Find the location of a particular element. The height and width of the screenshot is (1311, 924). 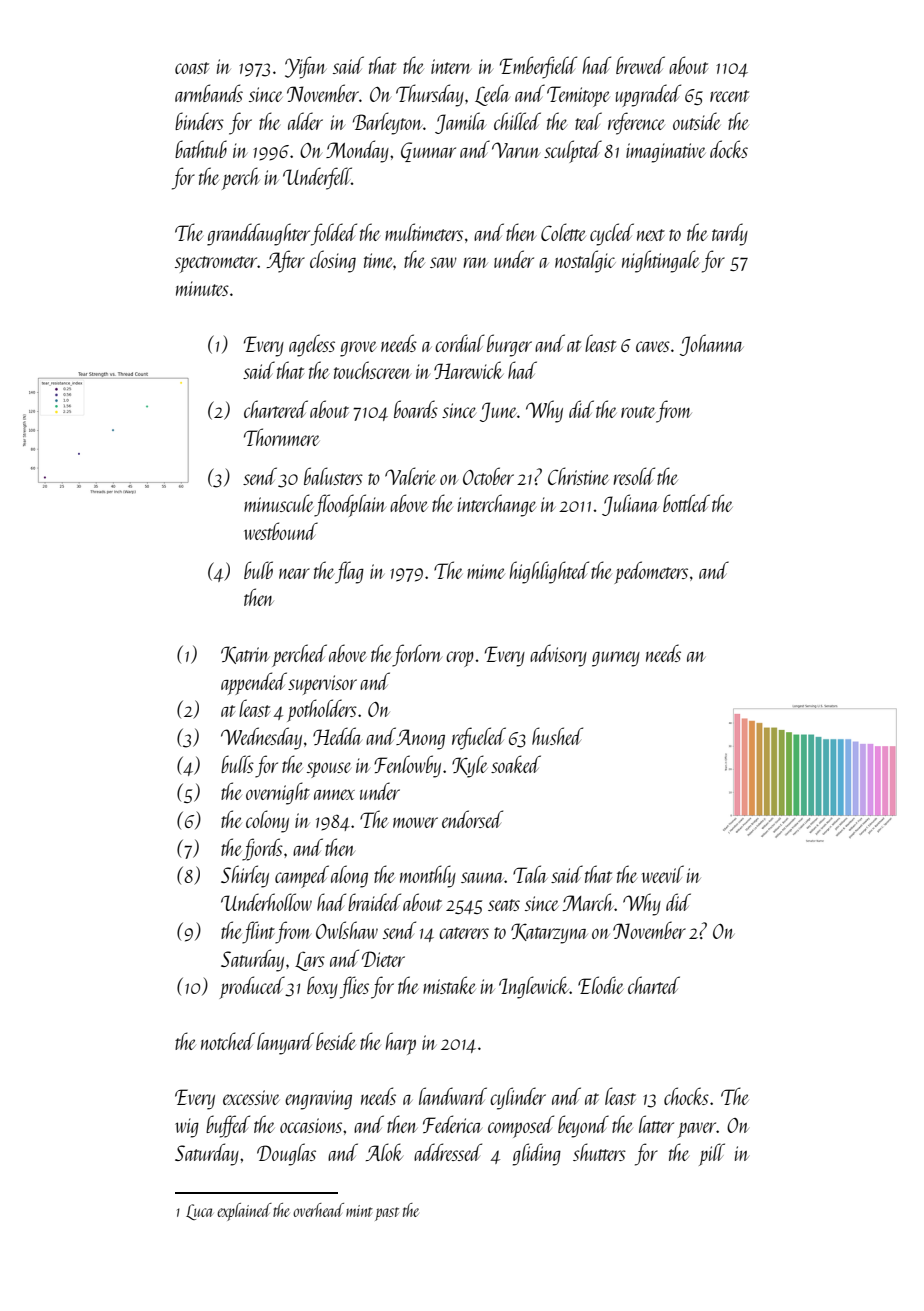

weevil is located at coordinates (663, 874).
